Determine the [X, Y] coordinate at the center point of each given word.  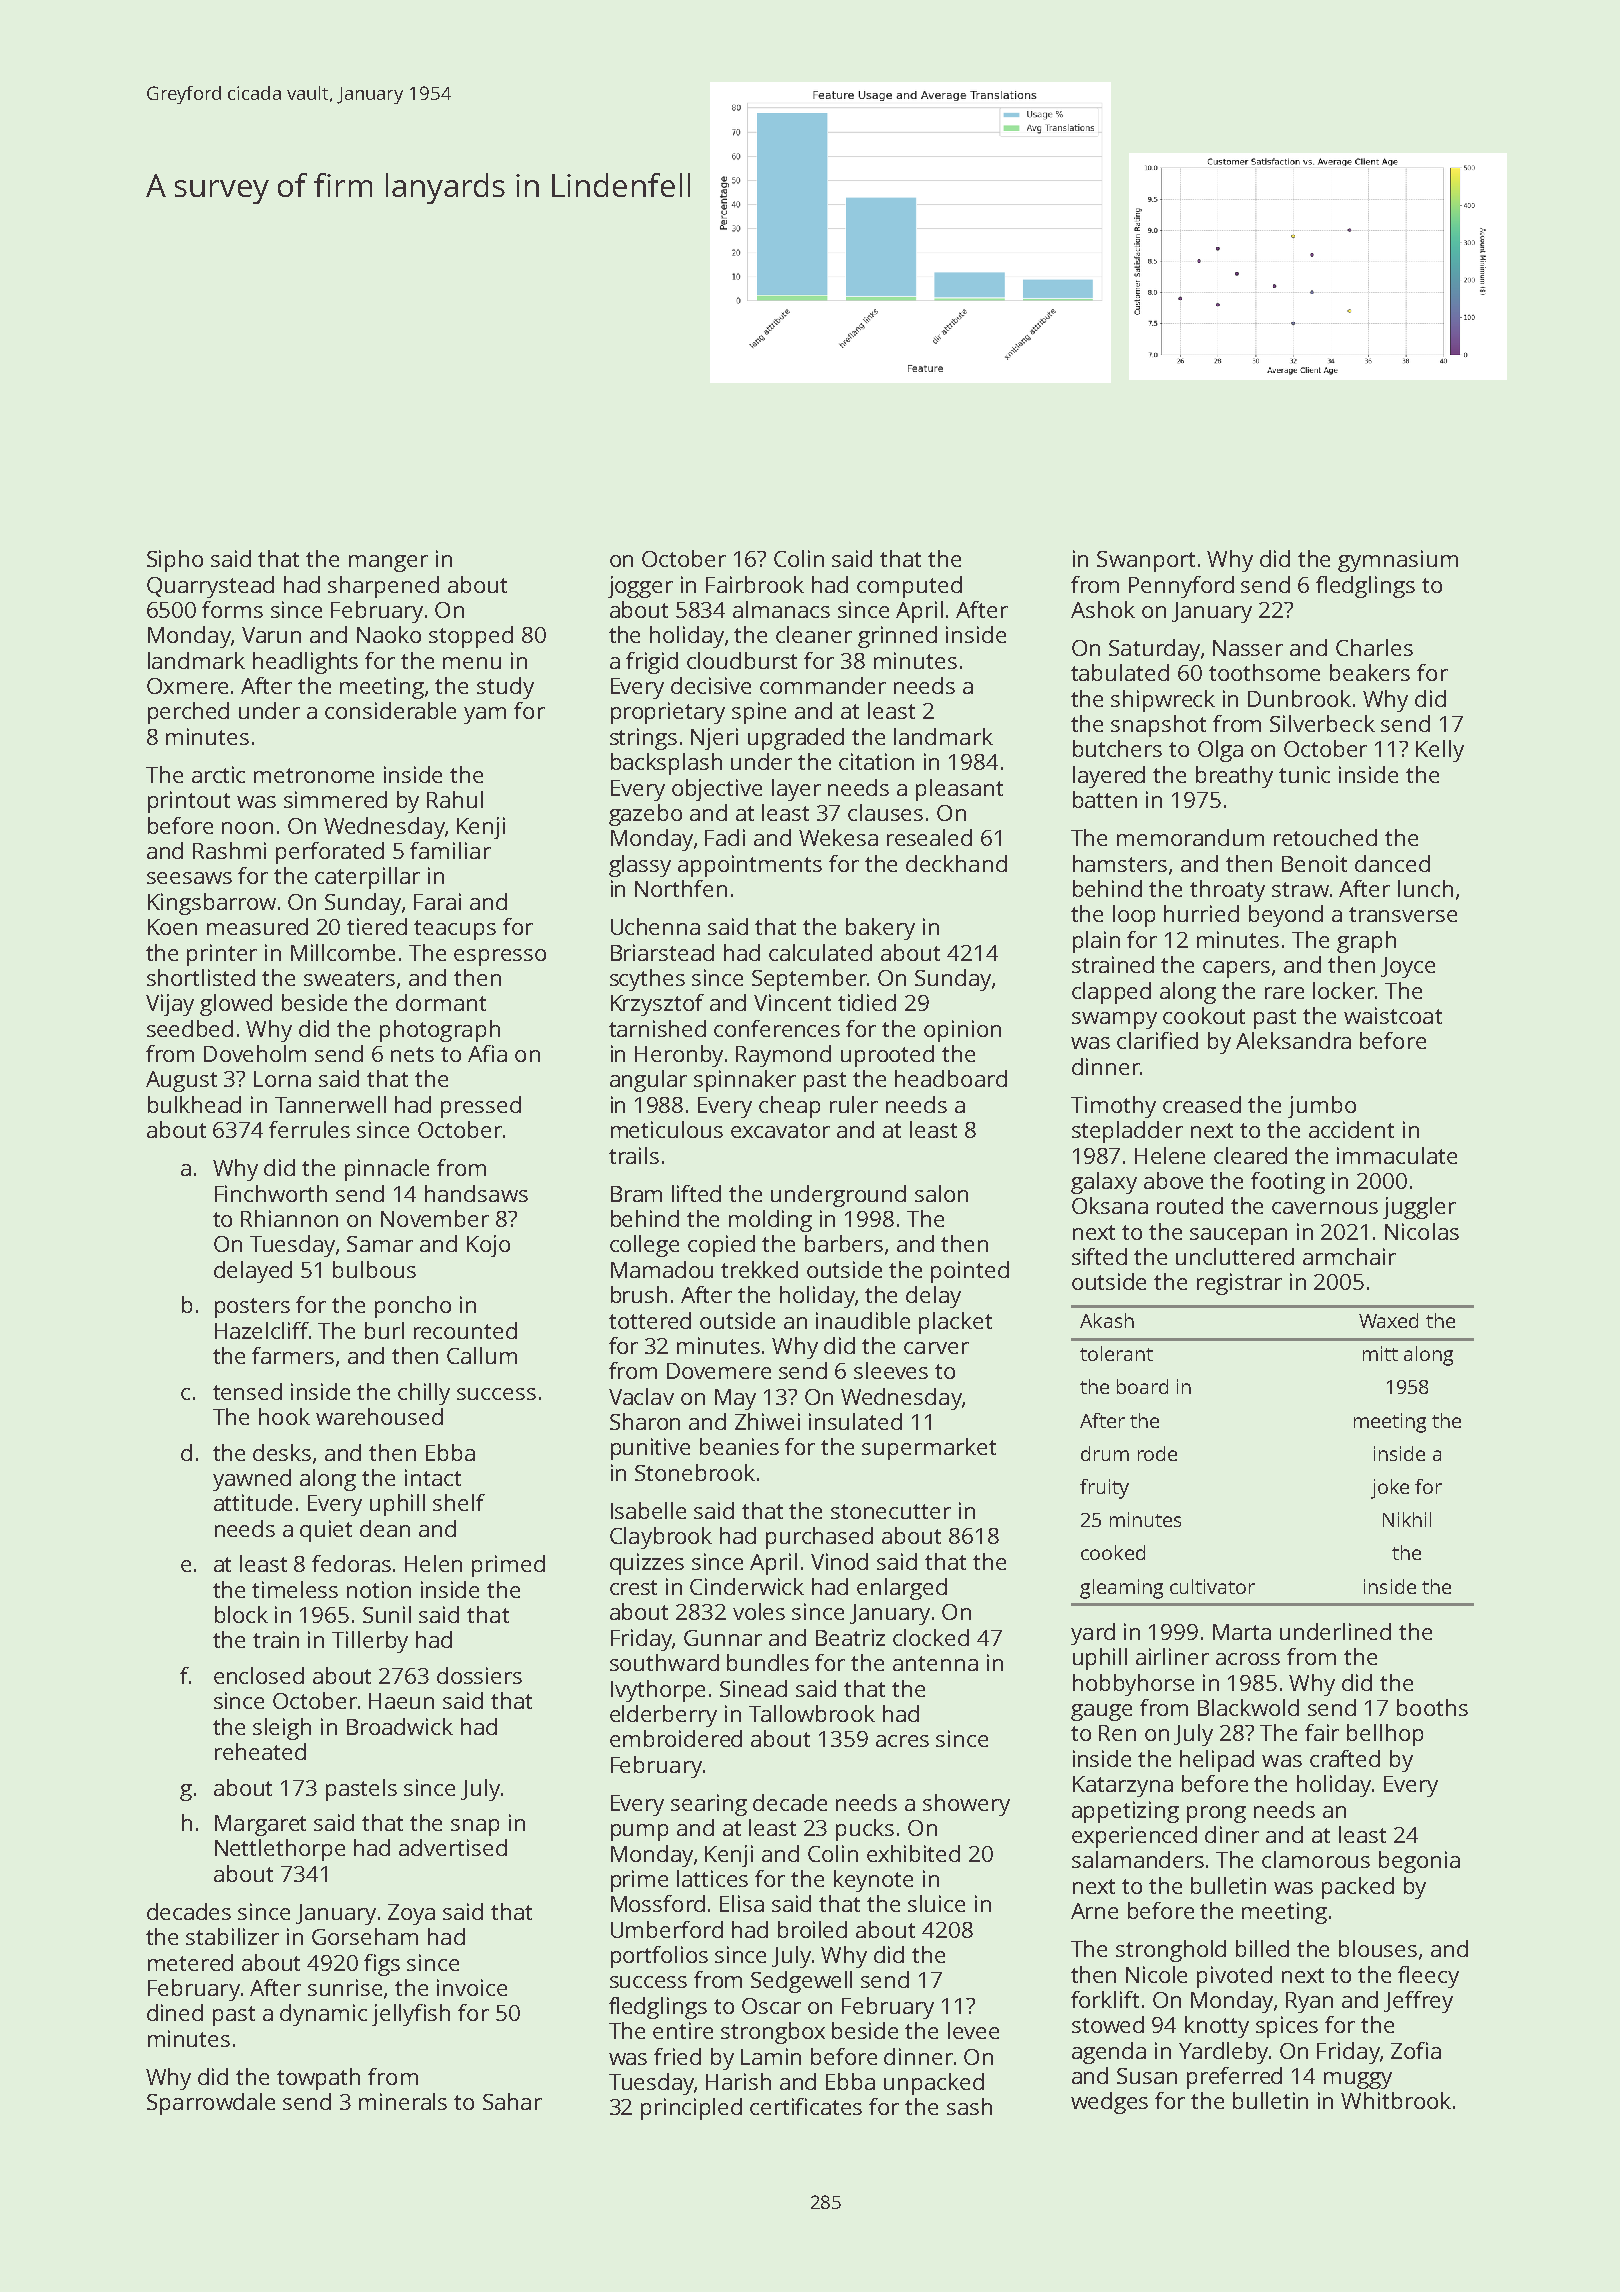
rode [1157, 1453]
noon [247, 828]
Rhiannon [289, 1218]
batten [1105, 799]
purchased [819, 1538]
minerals [403, 2101]
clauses [885, 812]
